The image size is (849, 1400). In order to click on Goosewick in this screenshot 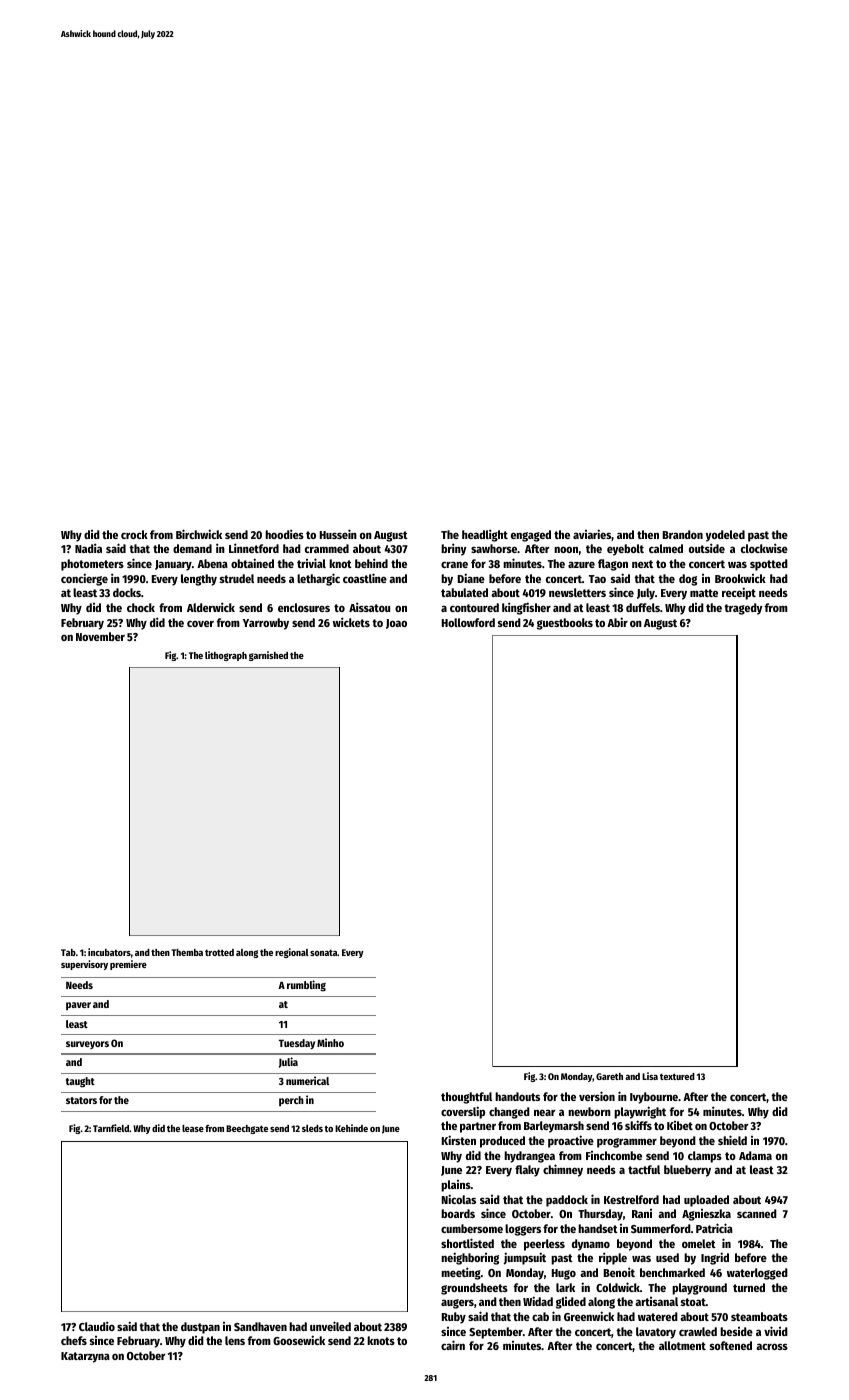, I will do `click(299, 1340)`.
